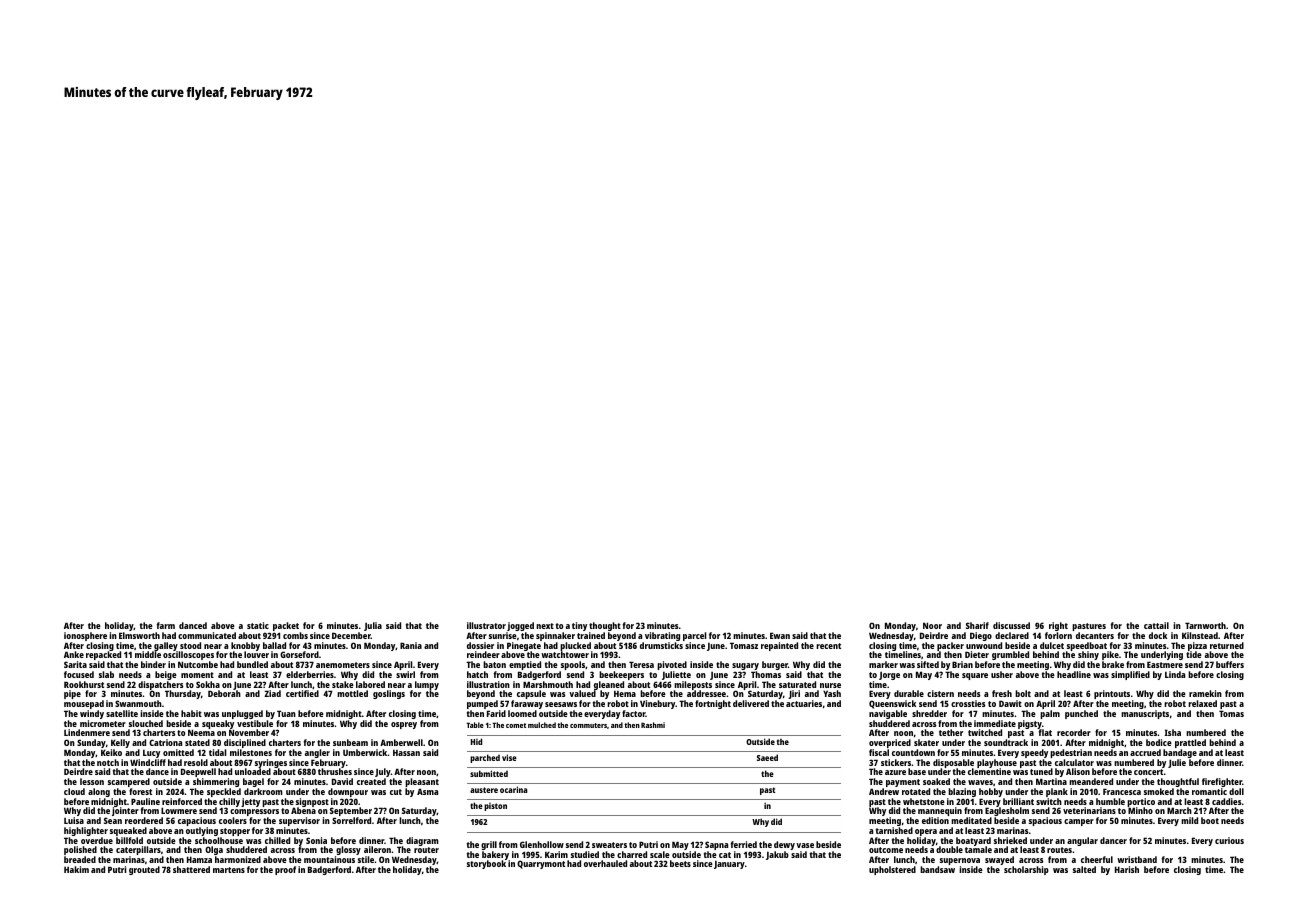 This page has height=924, width=1308. I want to click on parcel, so click(694, 636).
